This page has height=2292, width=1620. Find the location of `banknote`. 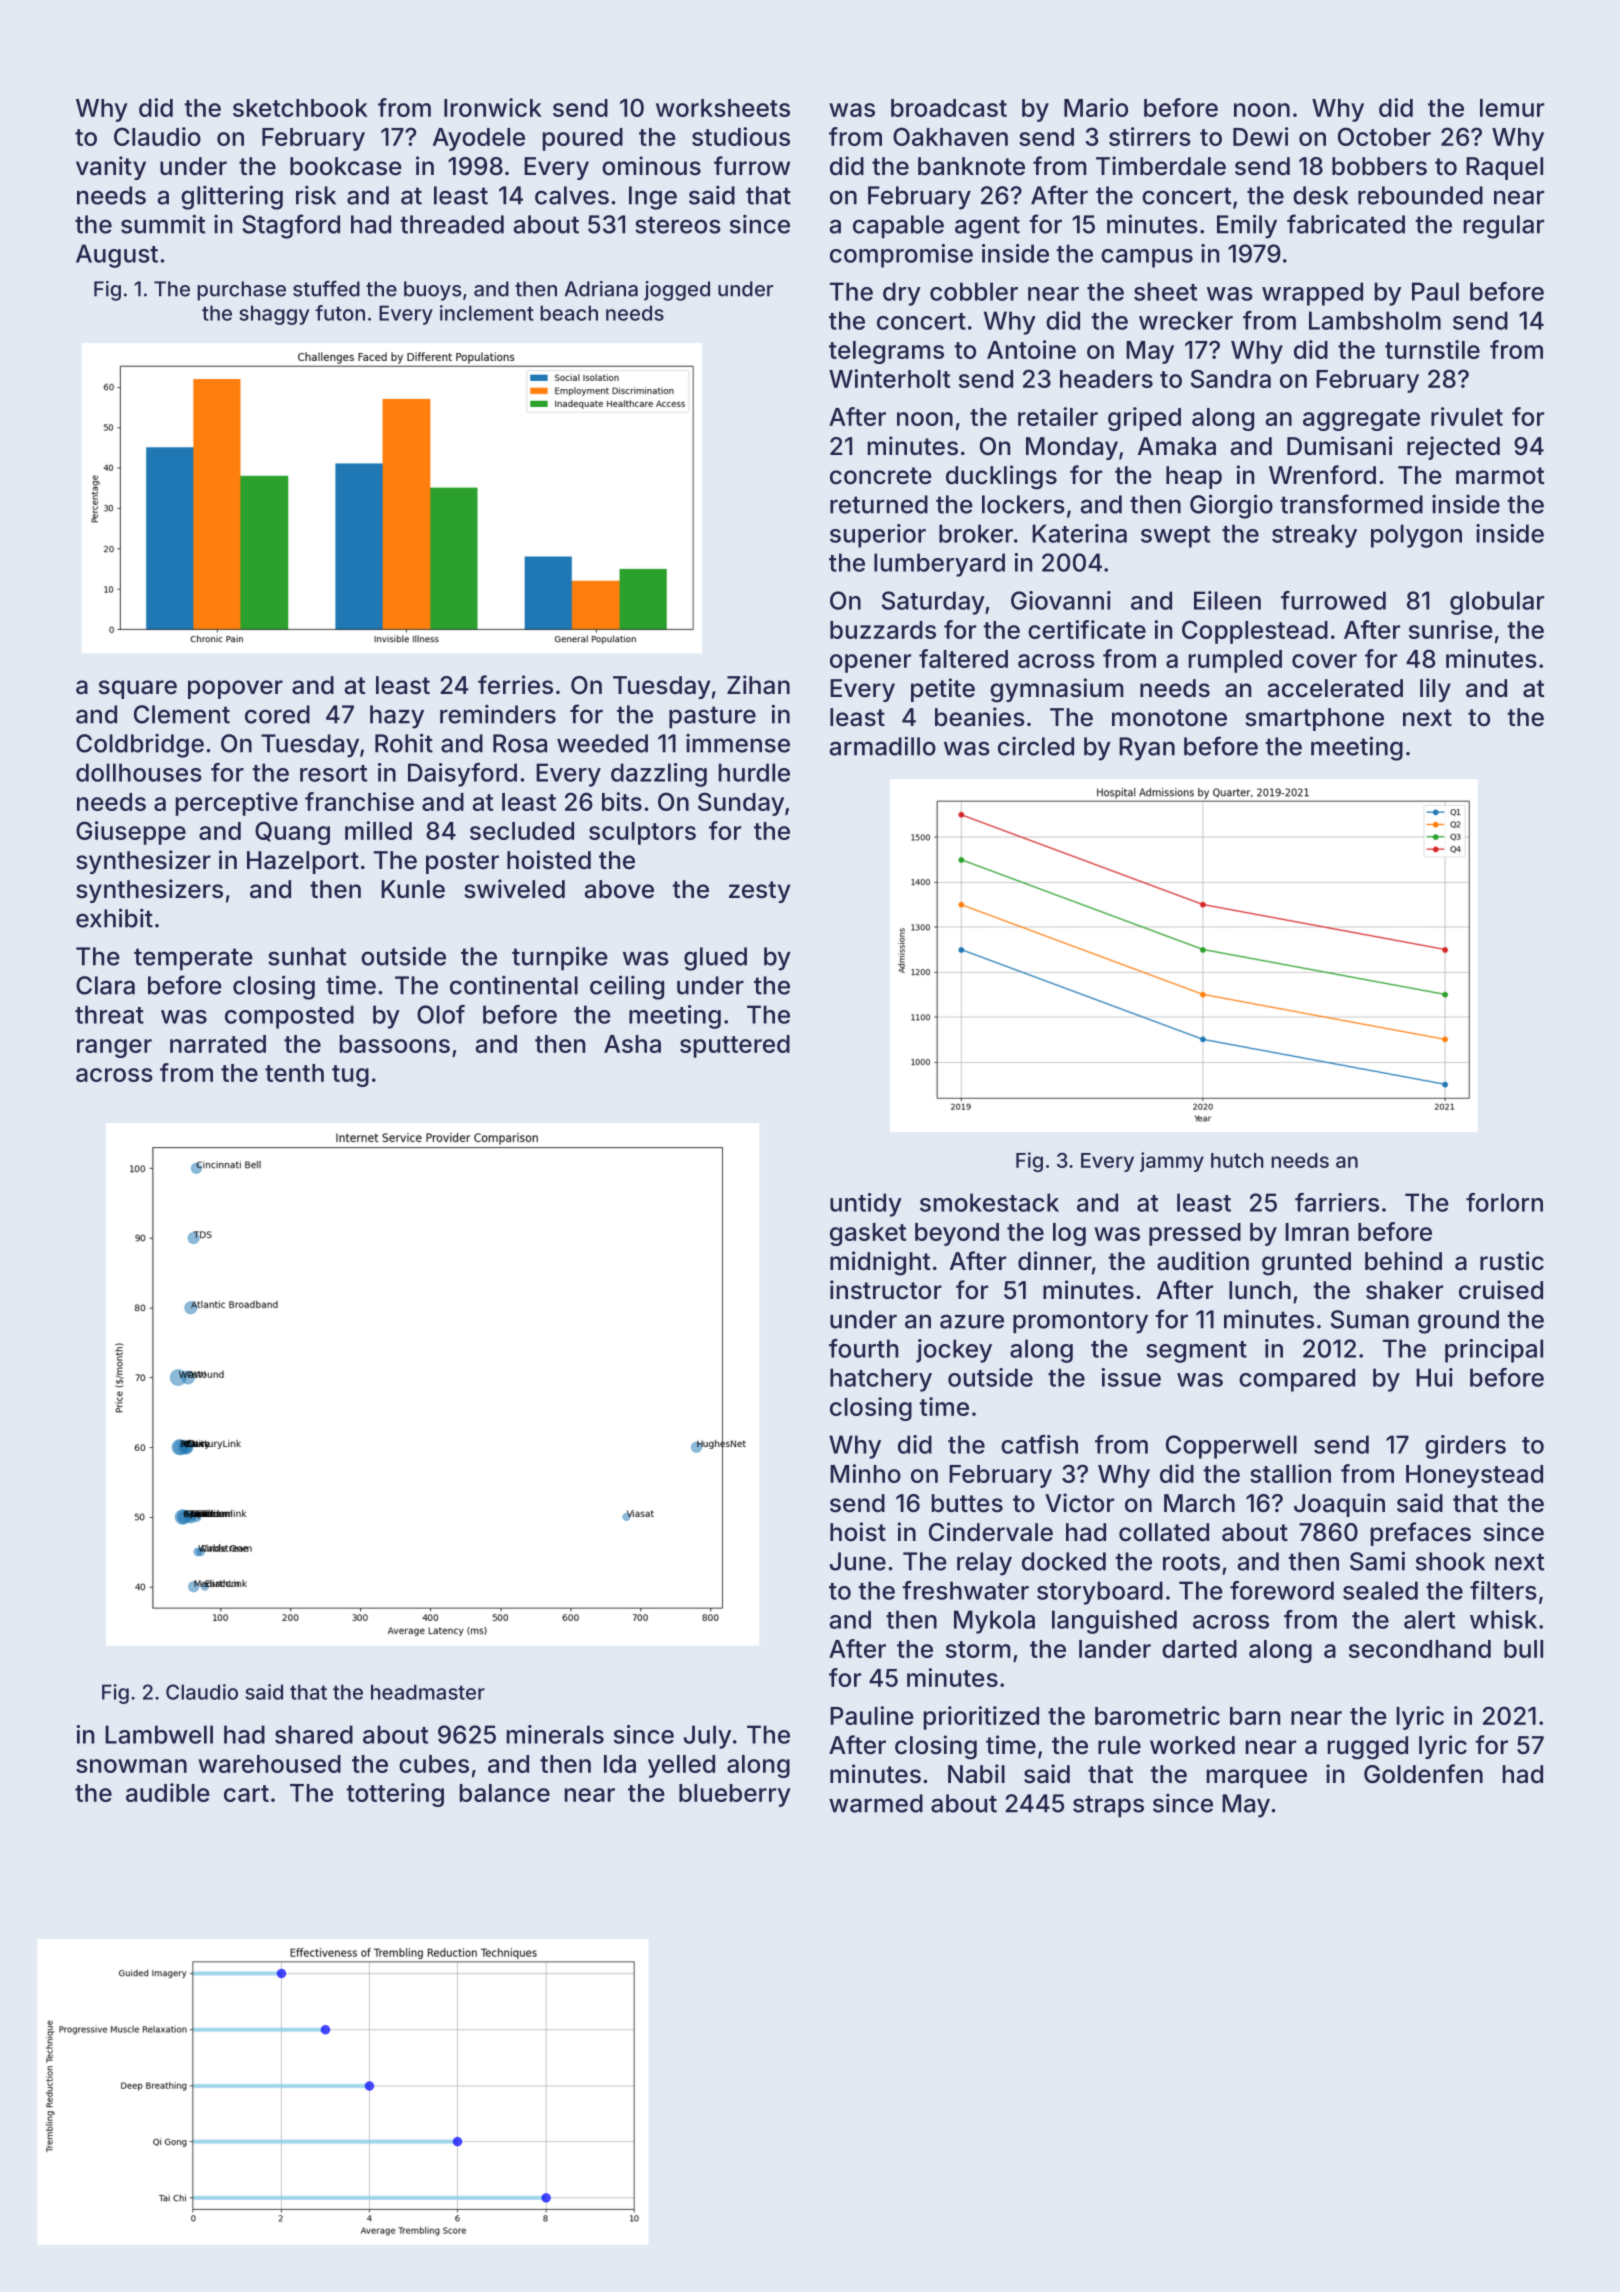

banknote is located at coordinates (971, 166).
